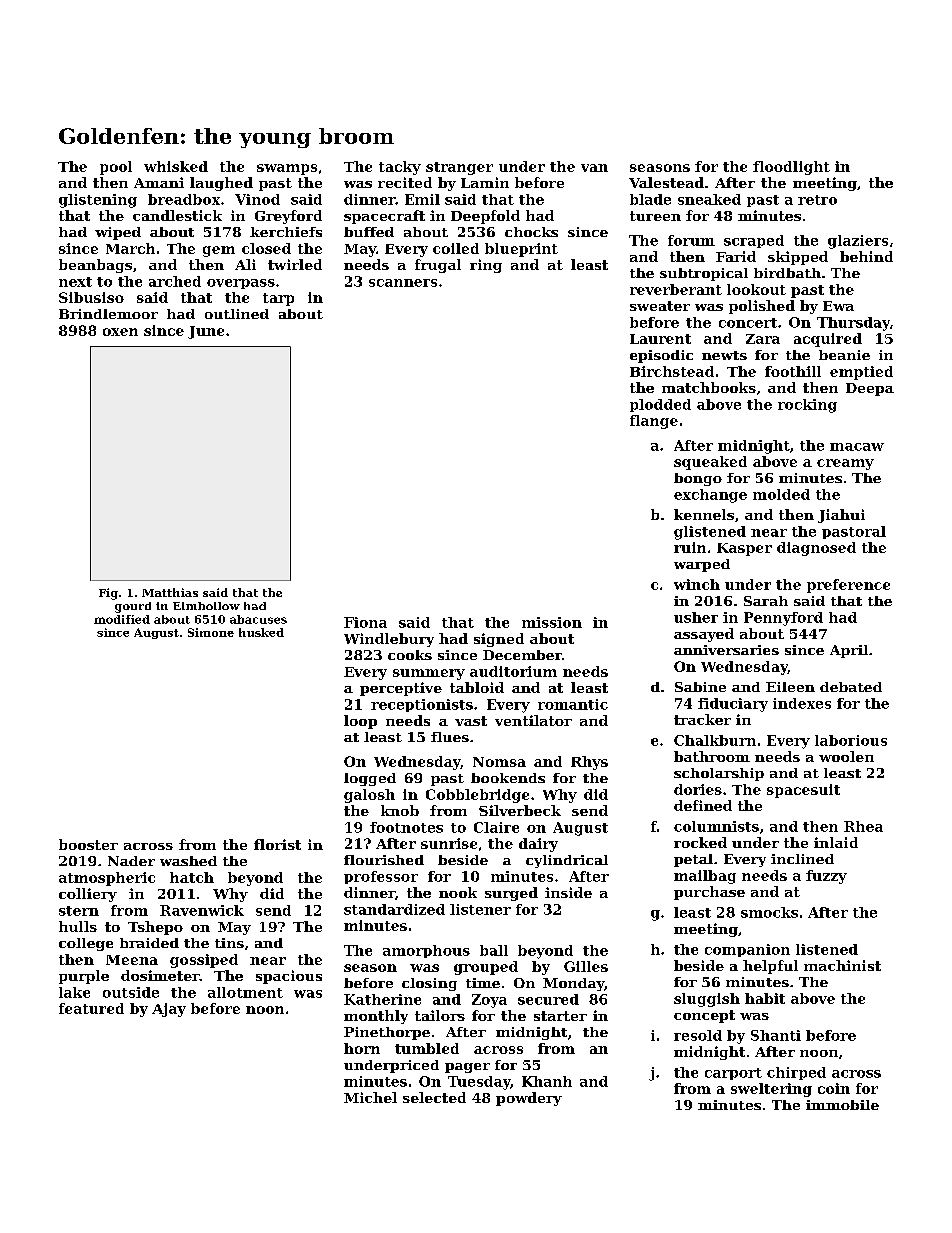  What do you see at coordinates (434, 1097) in the screenshot?
I see `selected` at bounding box center [434, 1097].
